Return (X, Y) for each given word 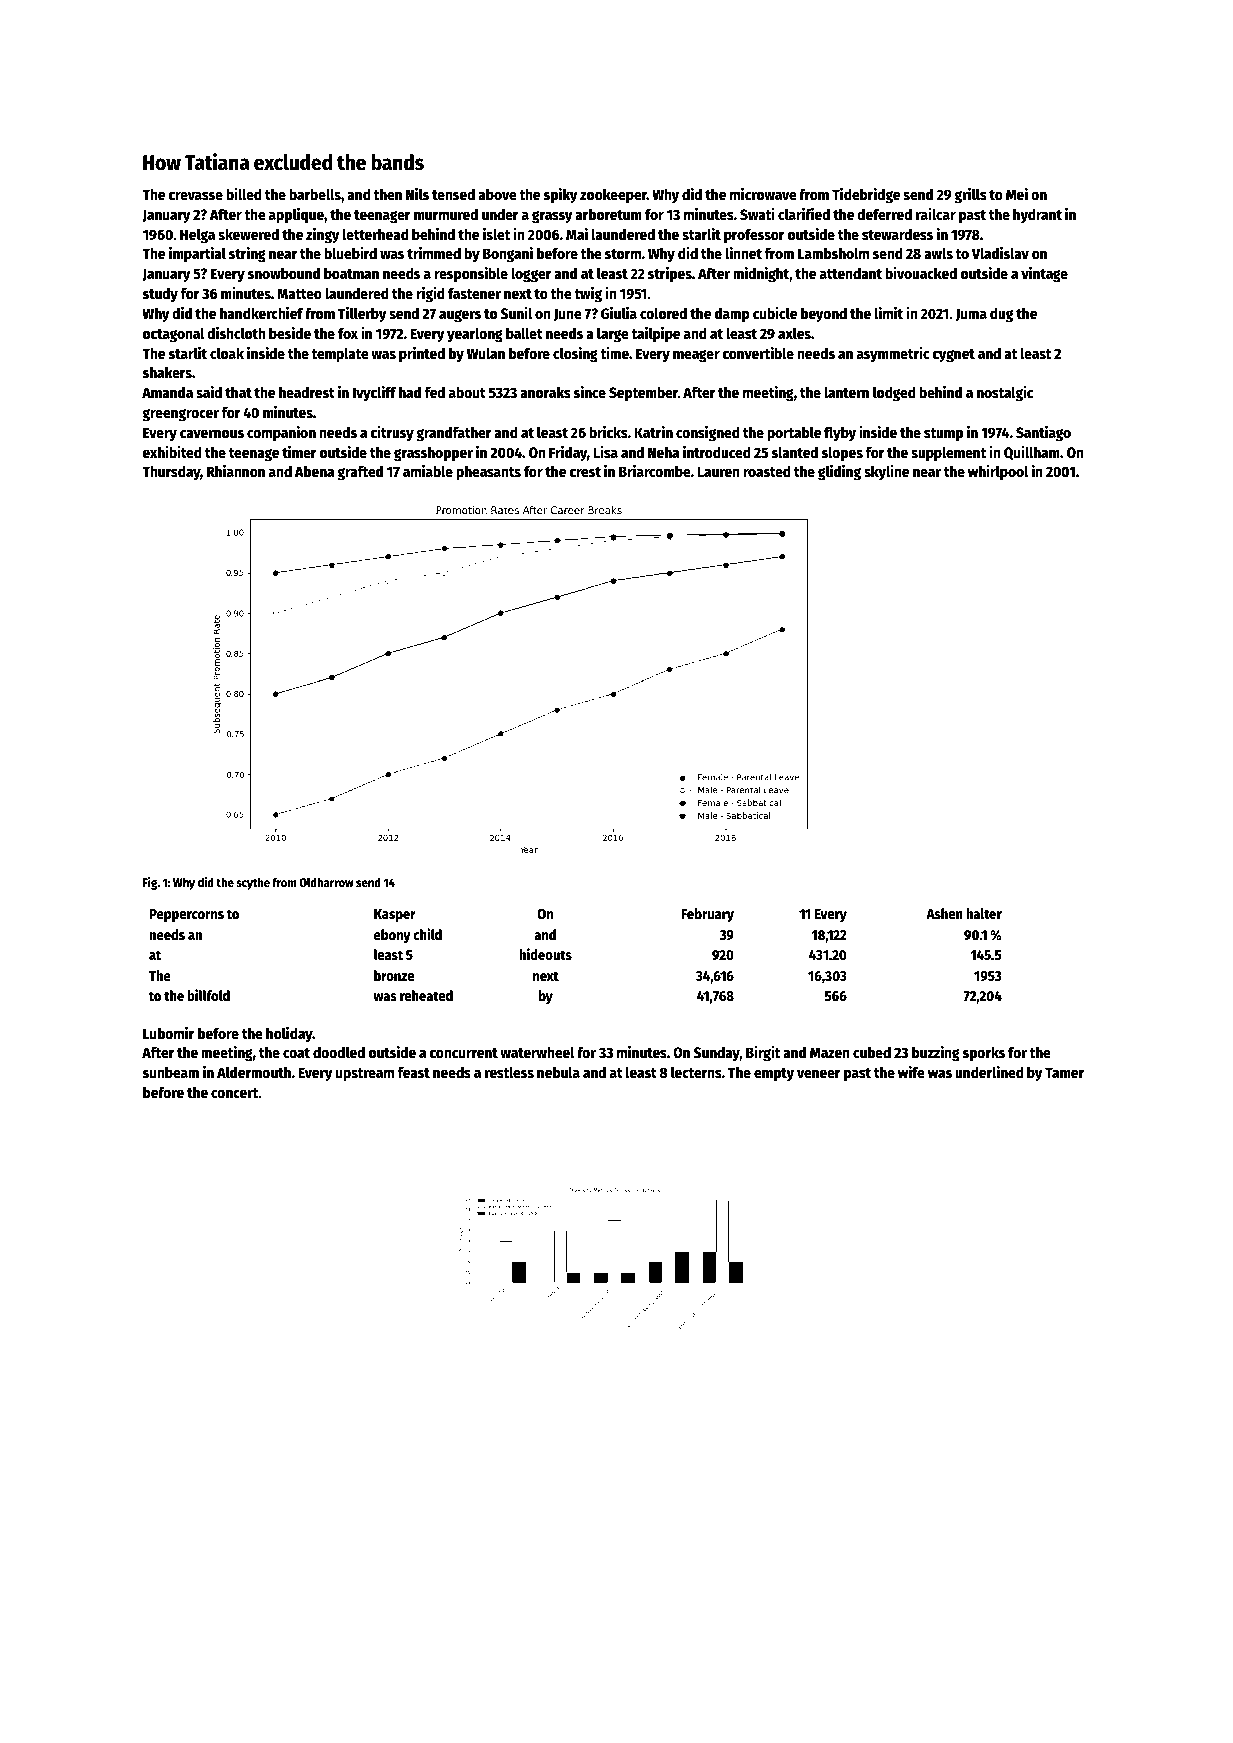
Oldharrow (326, 882)
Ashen (944, 913)
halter (984, 913)
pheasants (488, 473)
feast (414, 1072)
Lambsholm (833, 253)
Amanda (167, 392)
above (497, 194)
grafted (360, 473)
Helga (197, 236)
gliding (839, 473)
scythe (253, 883)
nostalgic (1005, 394)
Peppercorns (186, 915)
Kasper (395, 915)
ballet (524, 333)
